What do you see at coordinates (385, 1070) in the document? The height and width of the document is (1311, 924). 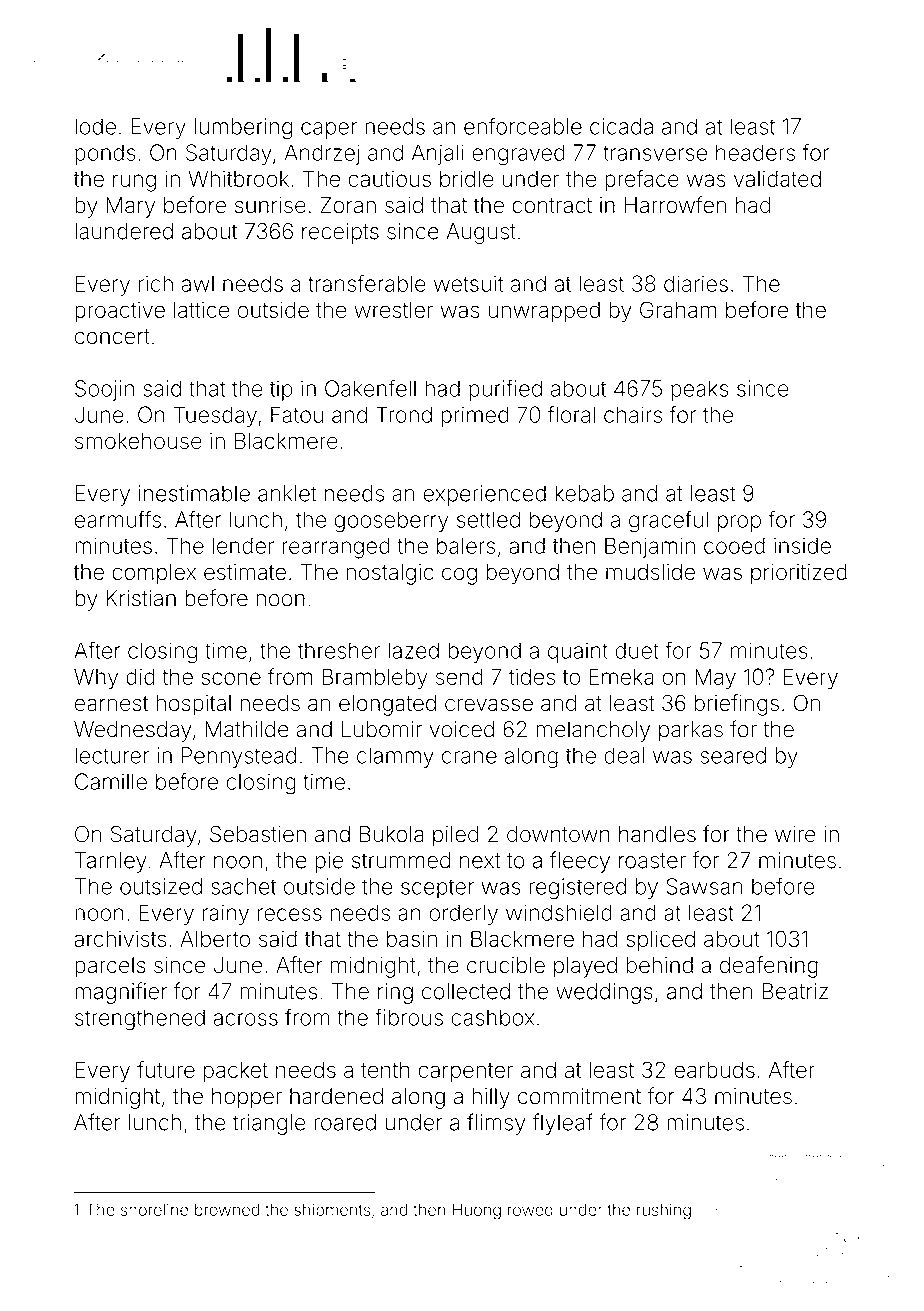 I see `tenth` at bounding box center [385, 1070].
